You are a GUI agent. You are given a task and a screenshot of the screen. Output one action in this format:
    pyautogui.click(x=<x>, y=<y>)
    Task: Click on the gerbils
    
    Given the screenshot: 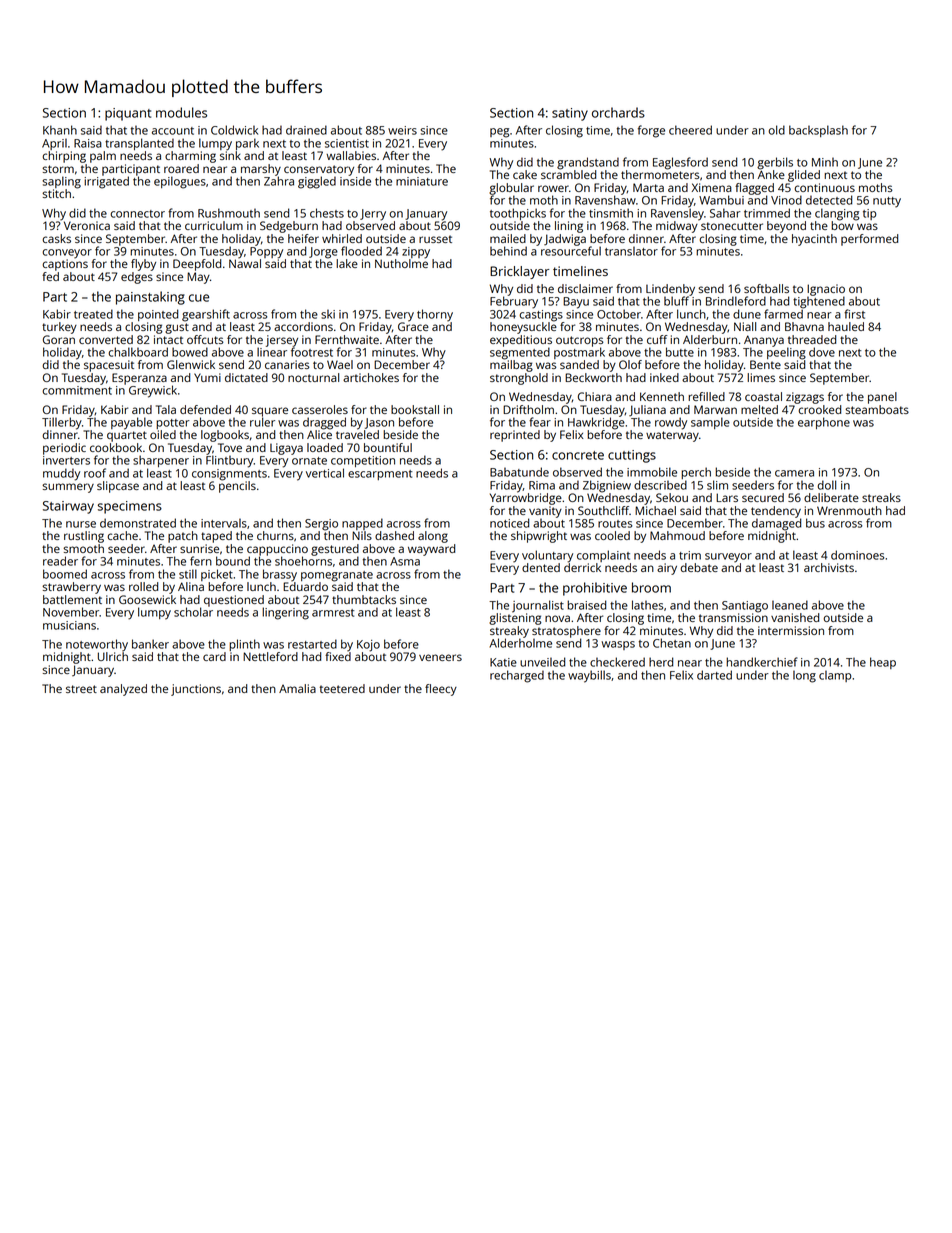 What is the action you would take?
    pyautogui.click(x=775, y=163)
